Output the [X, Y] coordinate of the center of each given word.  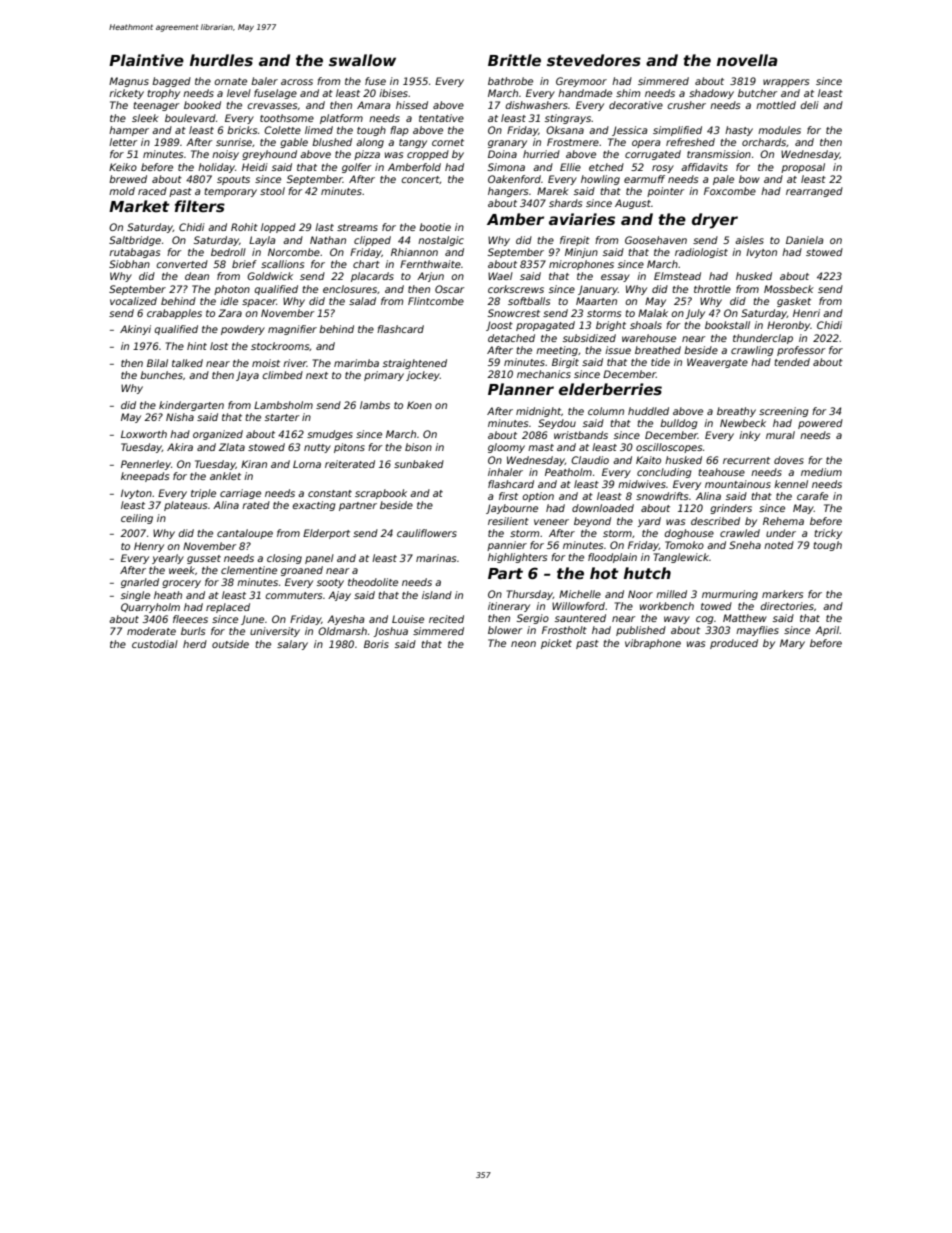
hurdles [221, 60]
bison [418, 447]
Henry [149, 547]
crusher [687, 105]
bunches [161, 375]
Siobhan [129, 264]
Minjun [581, 253]
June [252, 620]
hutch [647, 573]
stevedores [594, 60]
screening [784, 412]
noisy [225, 155]
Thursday [530, 595]
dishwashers [537, 105]
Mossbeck [789, 289]
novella [747, 60]
